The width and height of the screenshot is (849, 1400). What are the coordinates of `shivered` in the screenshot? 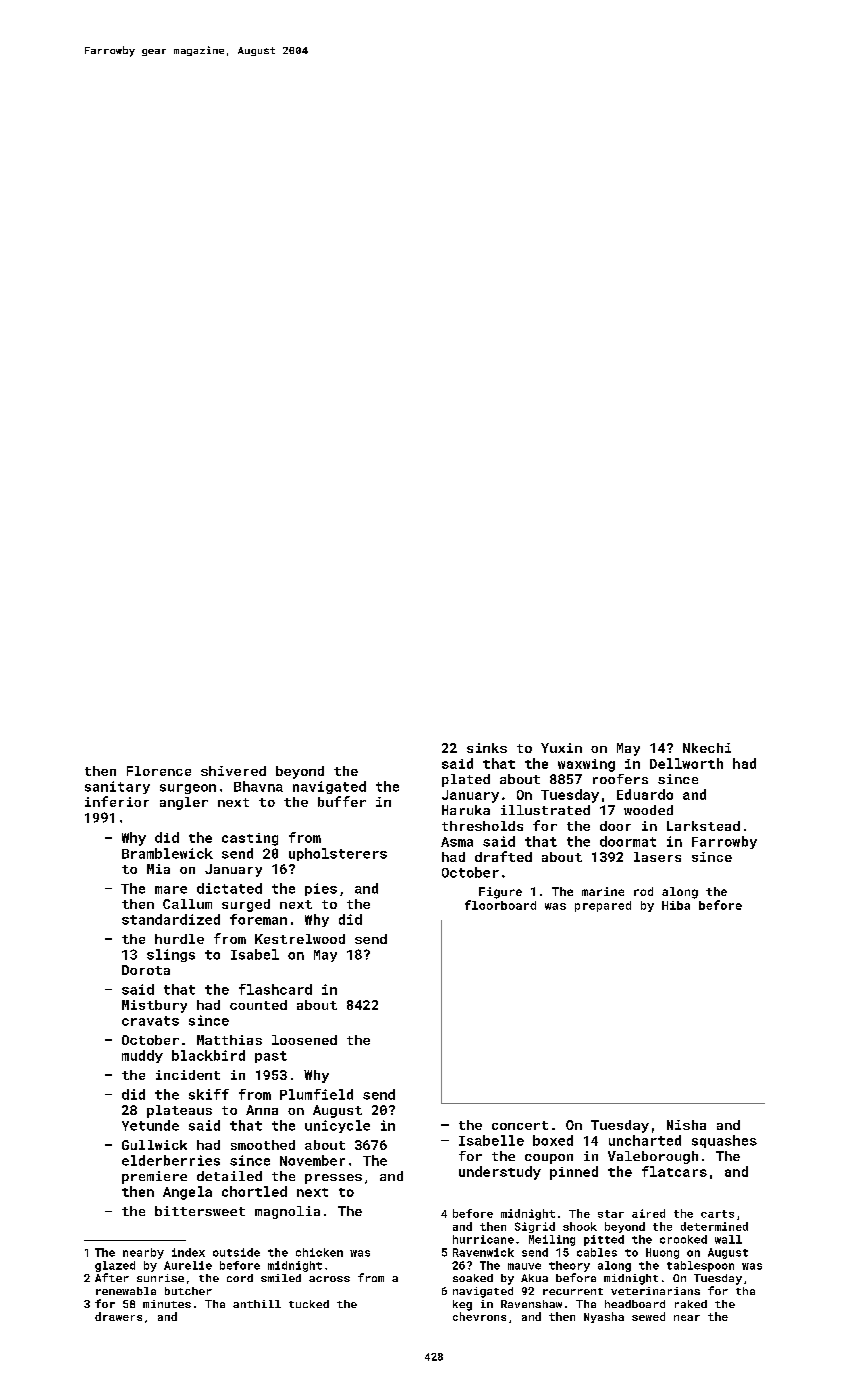 It's located at (233, 771).
